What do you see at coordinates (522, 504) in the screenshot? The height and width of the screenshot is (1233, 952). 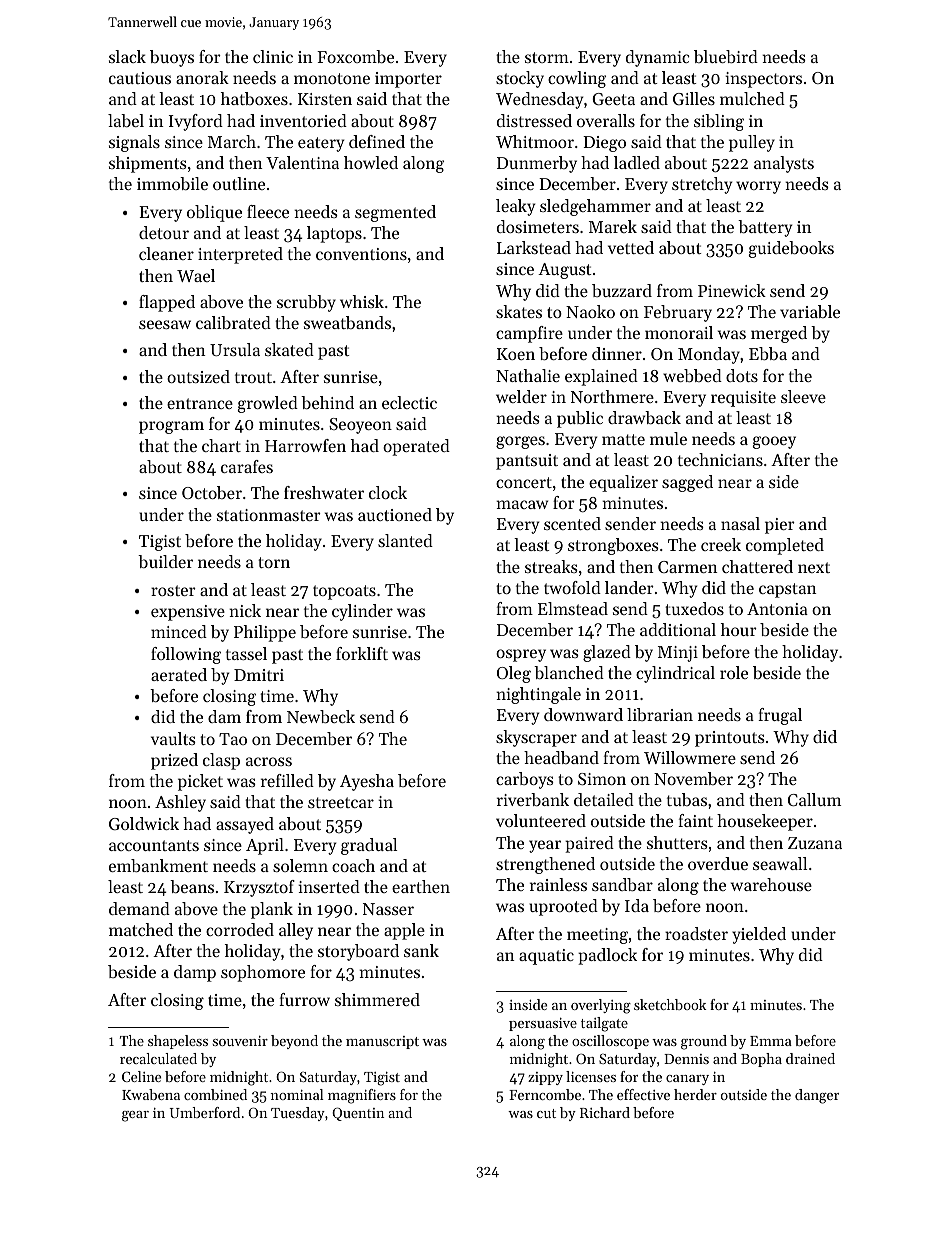 I see `macaw` at bounding box center [522, 504].
